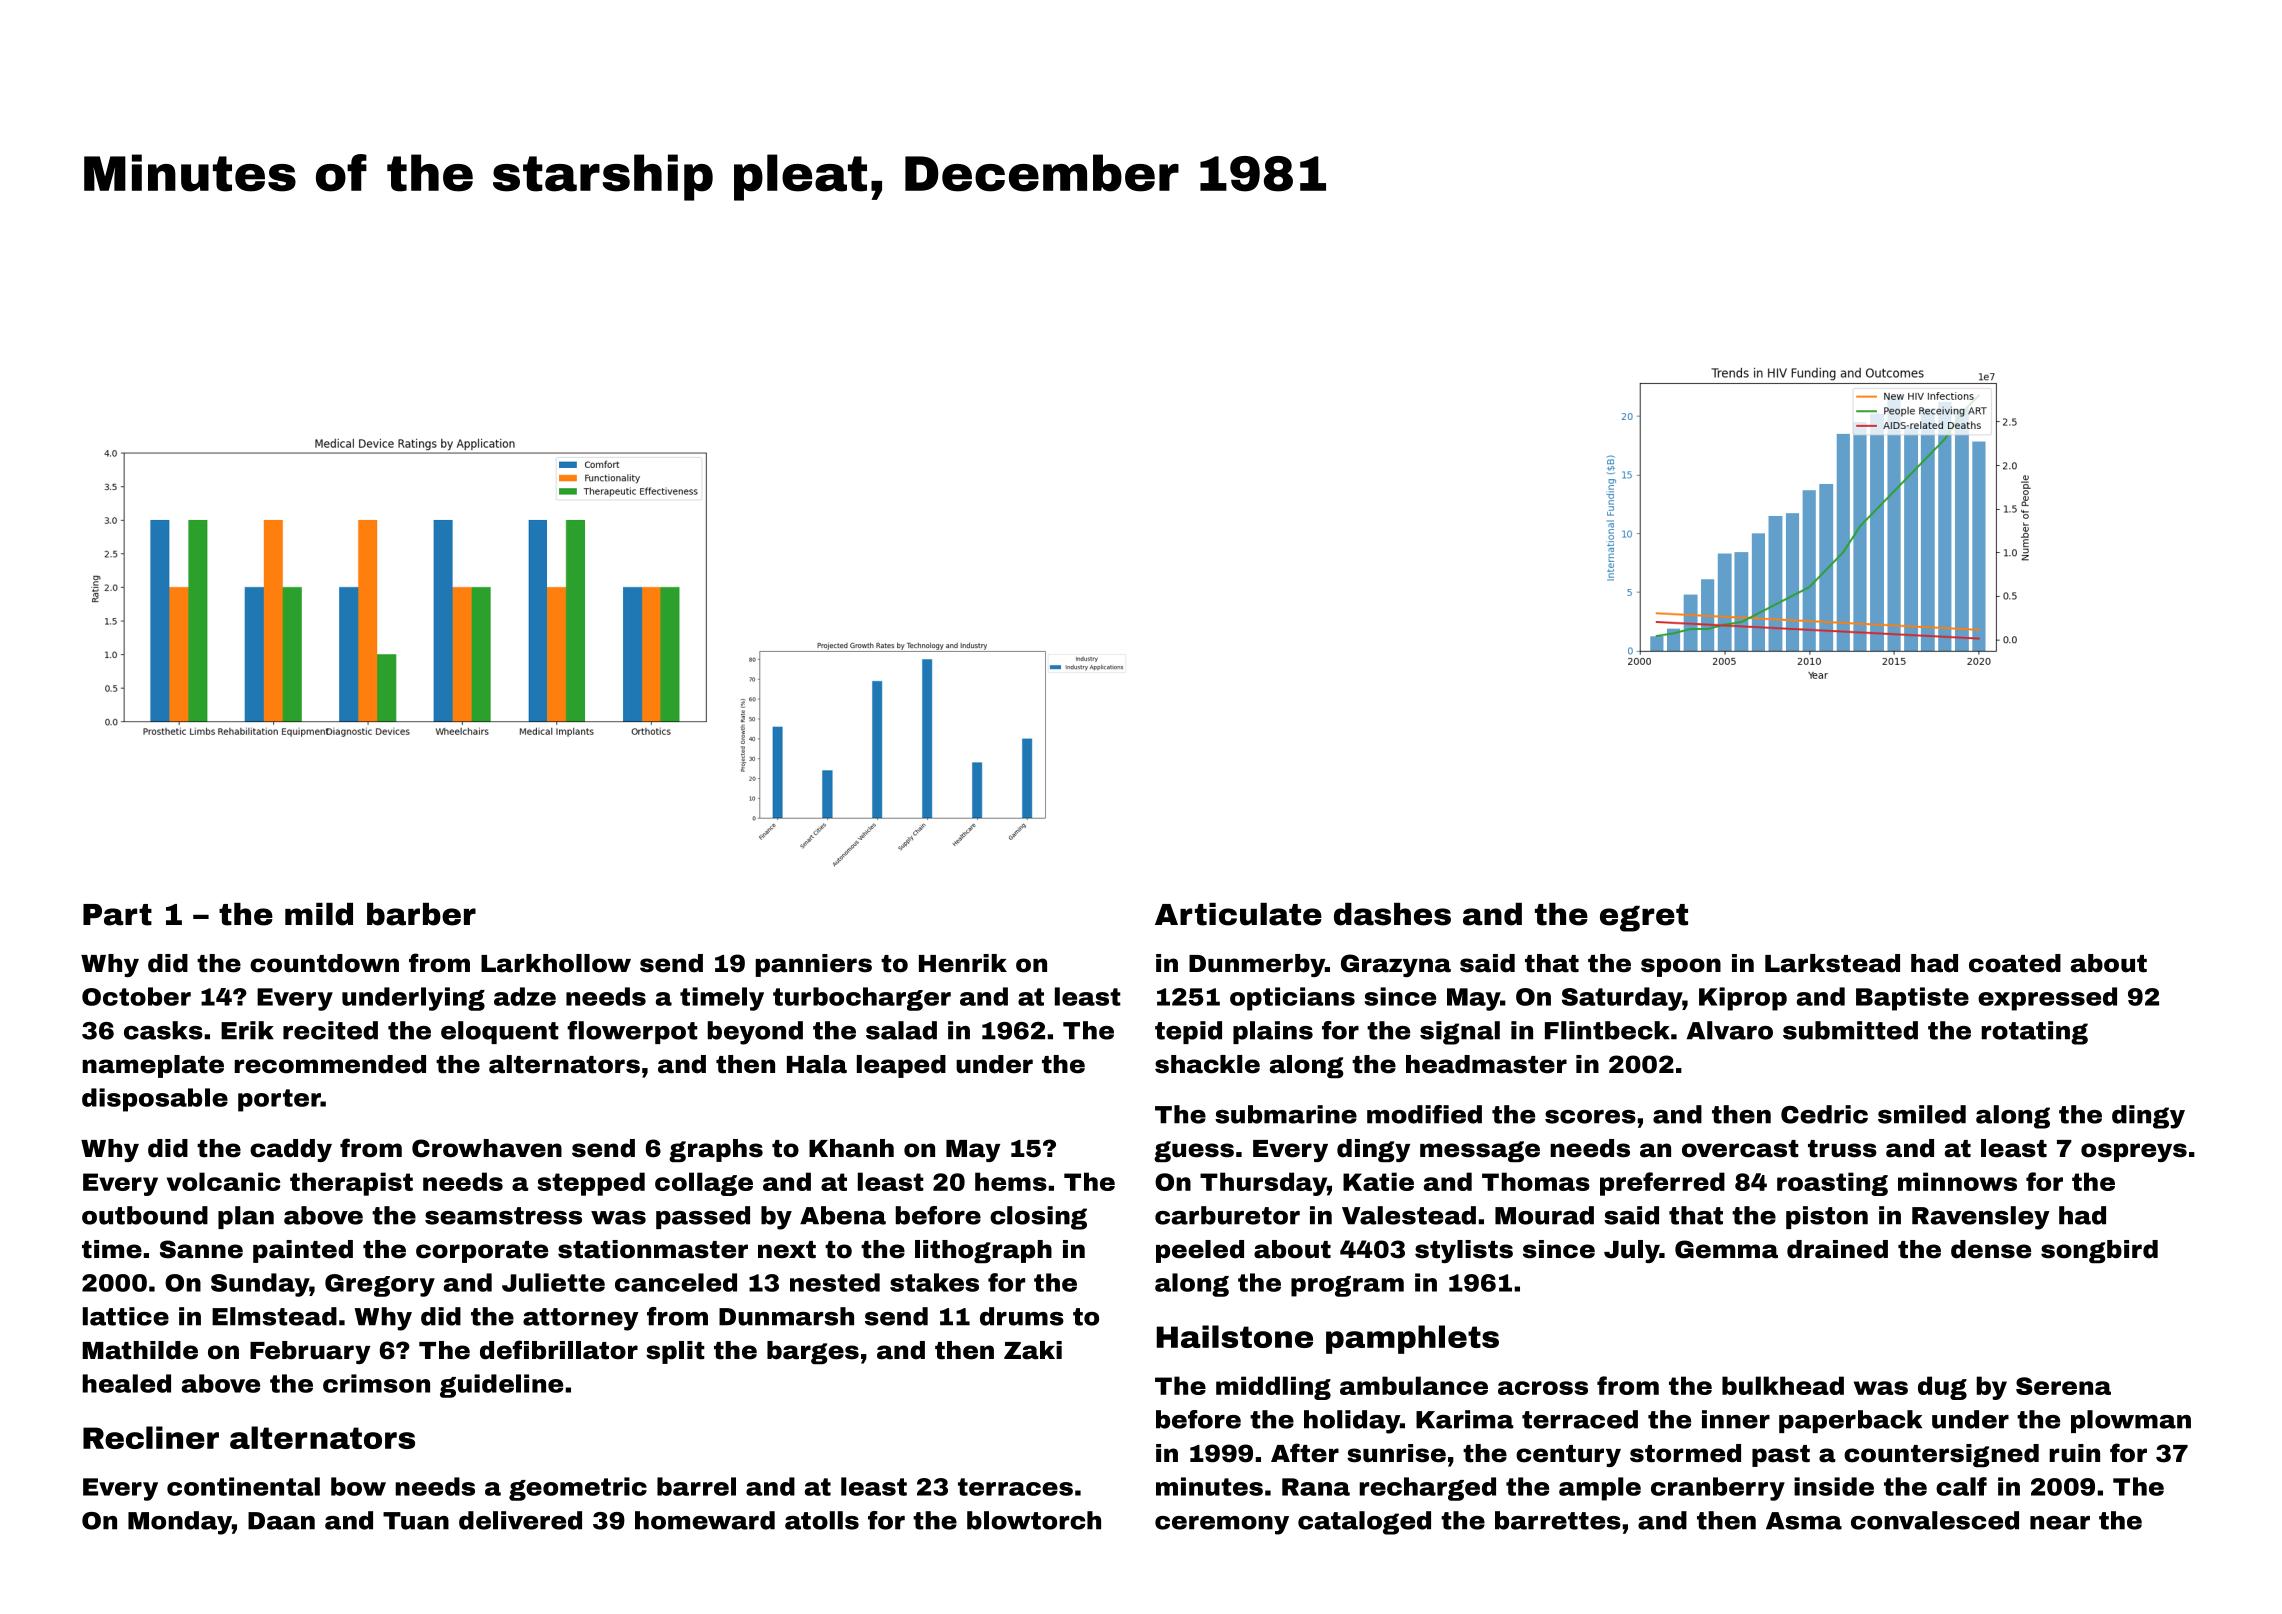  Describe the element at coordinates (1850, 1030) in the page. I see `submitted` at that location.
